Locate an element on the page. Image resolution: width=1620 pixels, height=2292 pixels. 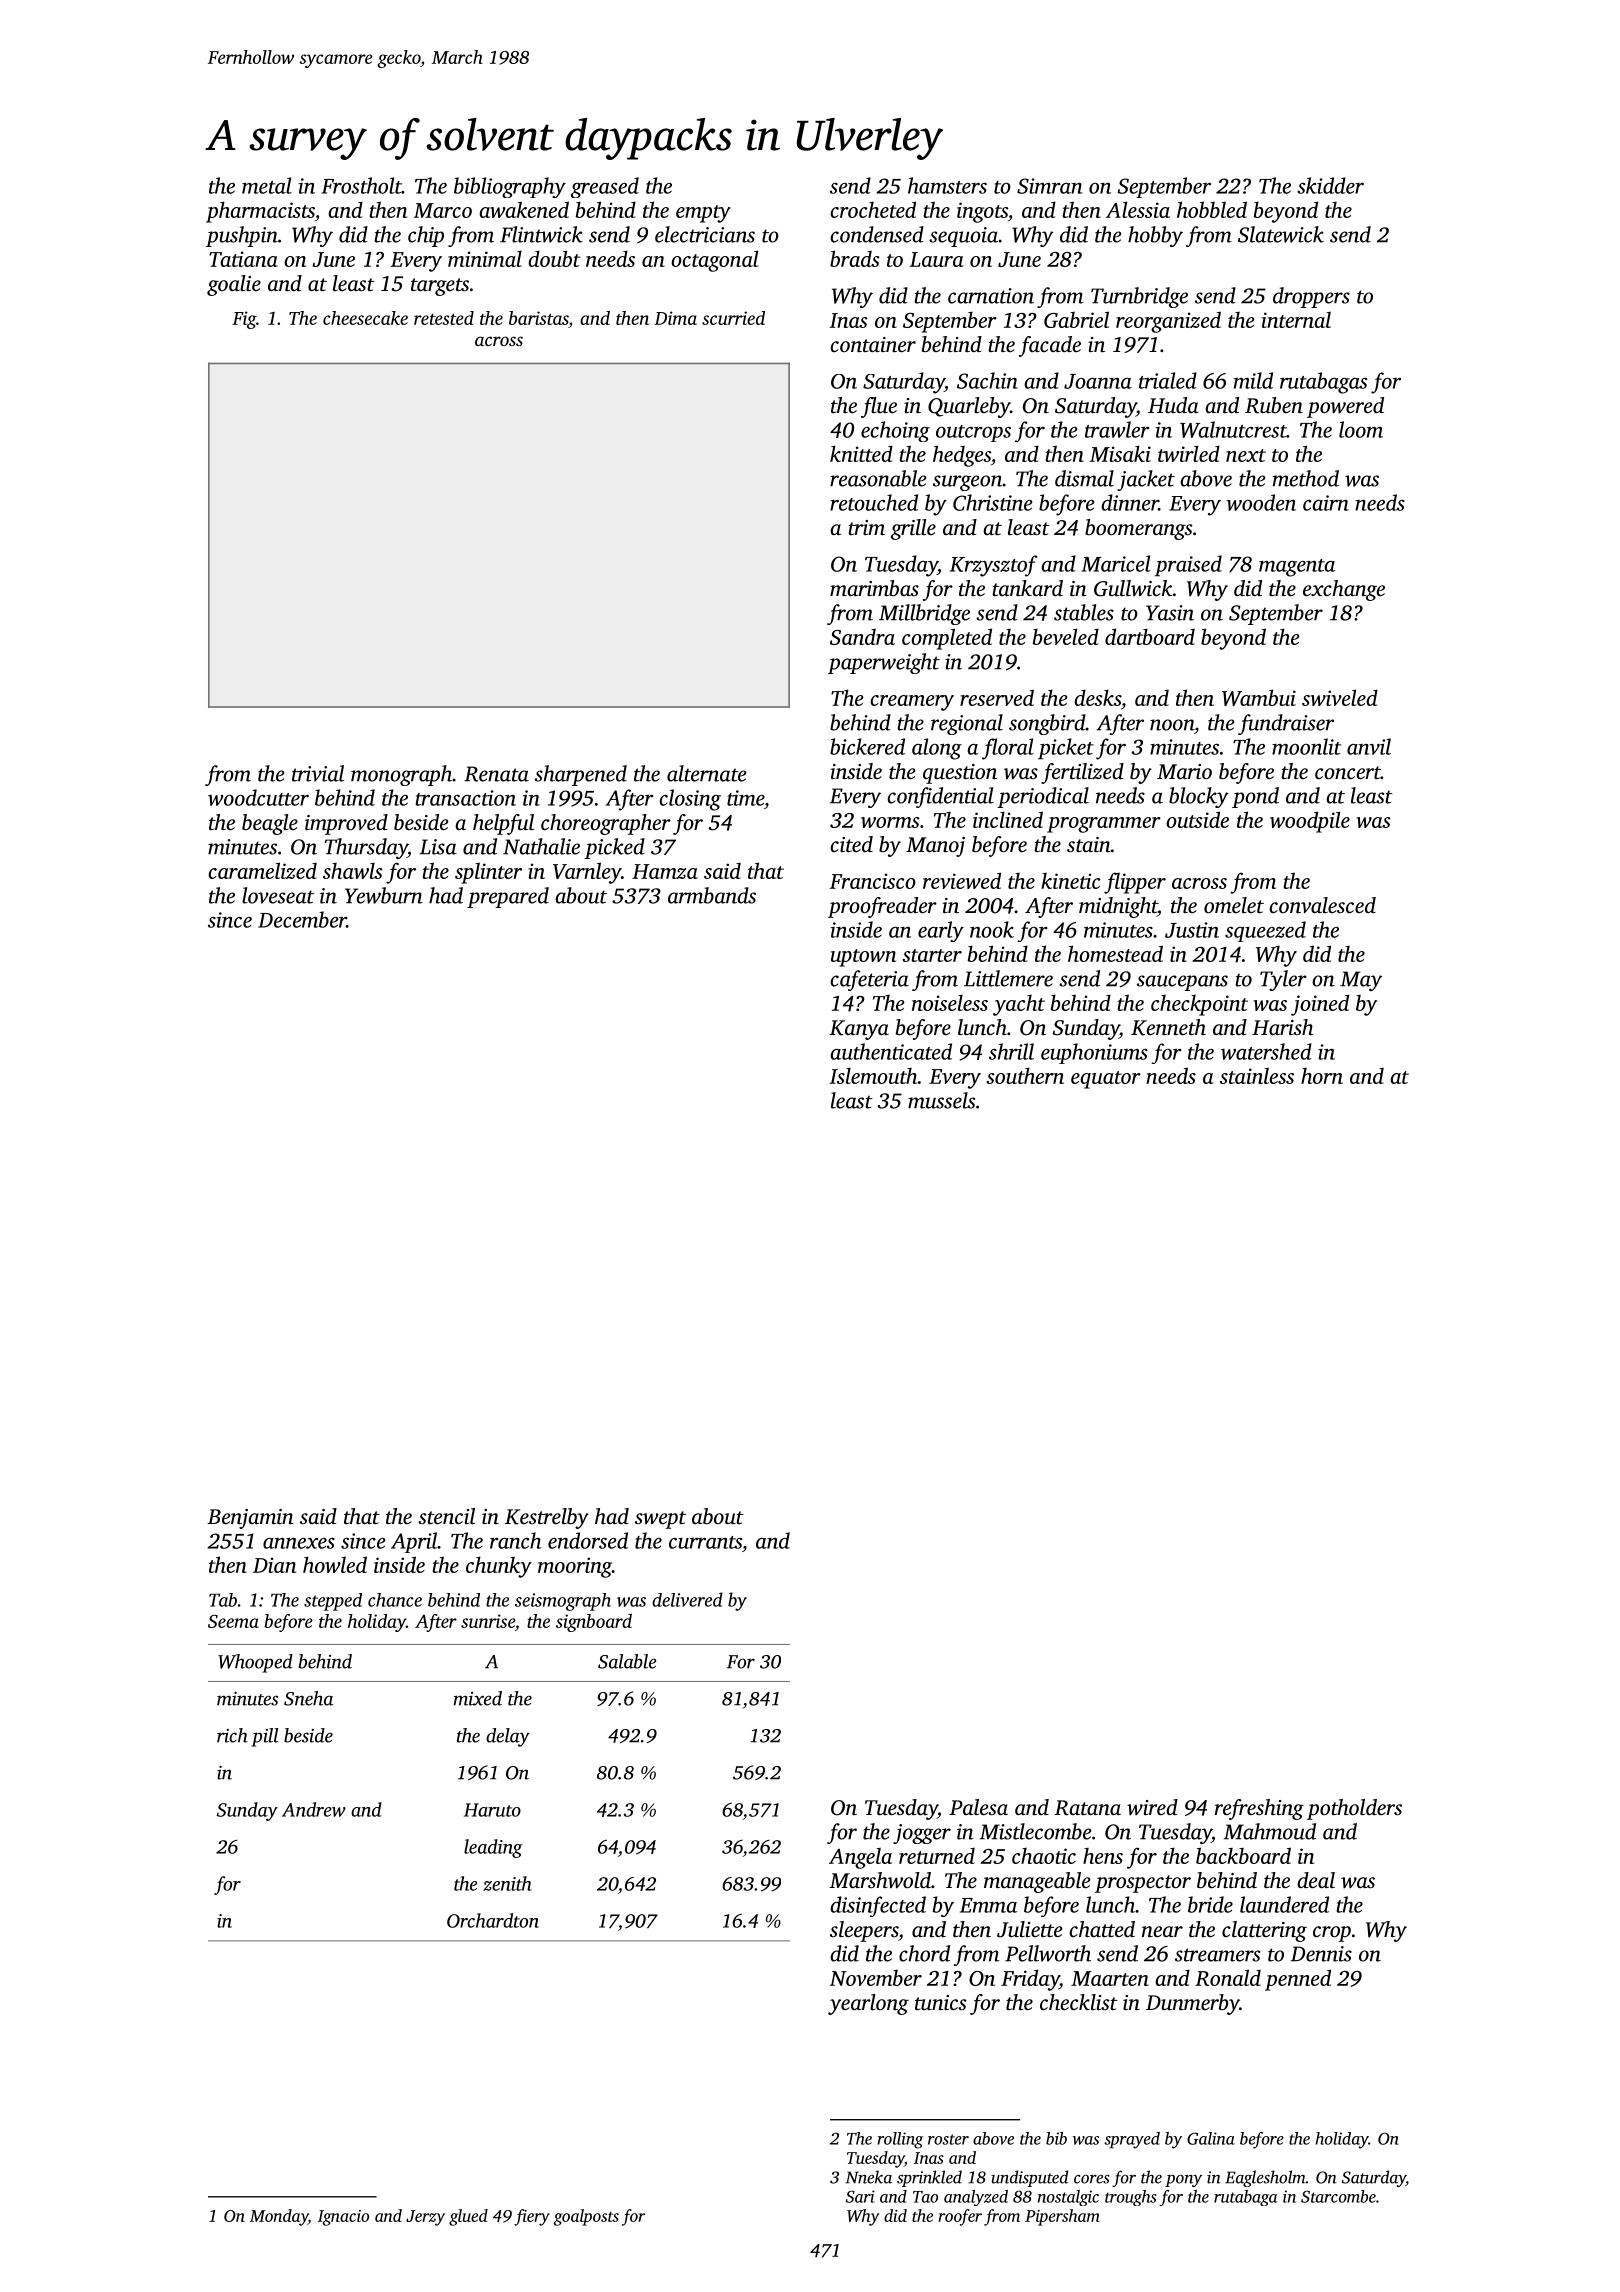
Jerzy is located at coordinates (425, 2218).
